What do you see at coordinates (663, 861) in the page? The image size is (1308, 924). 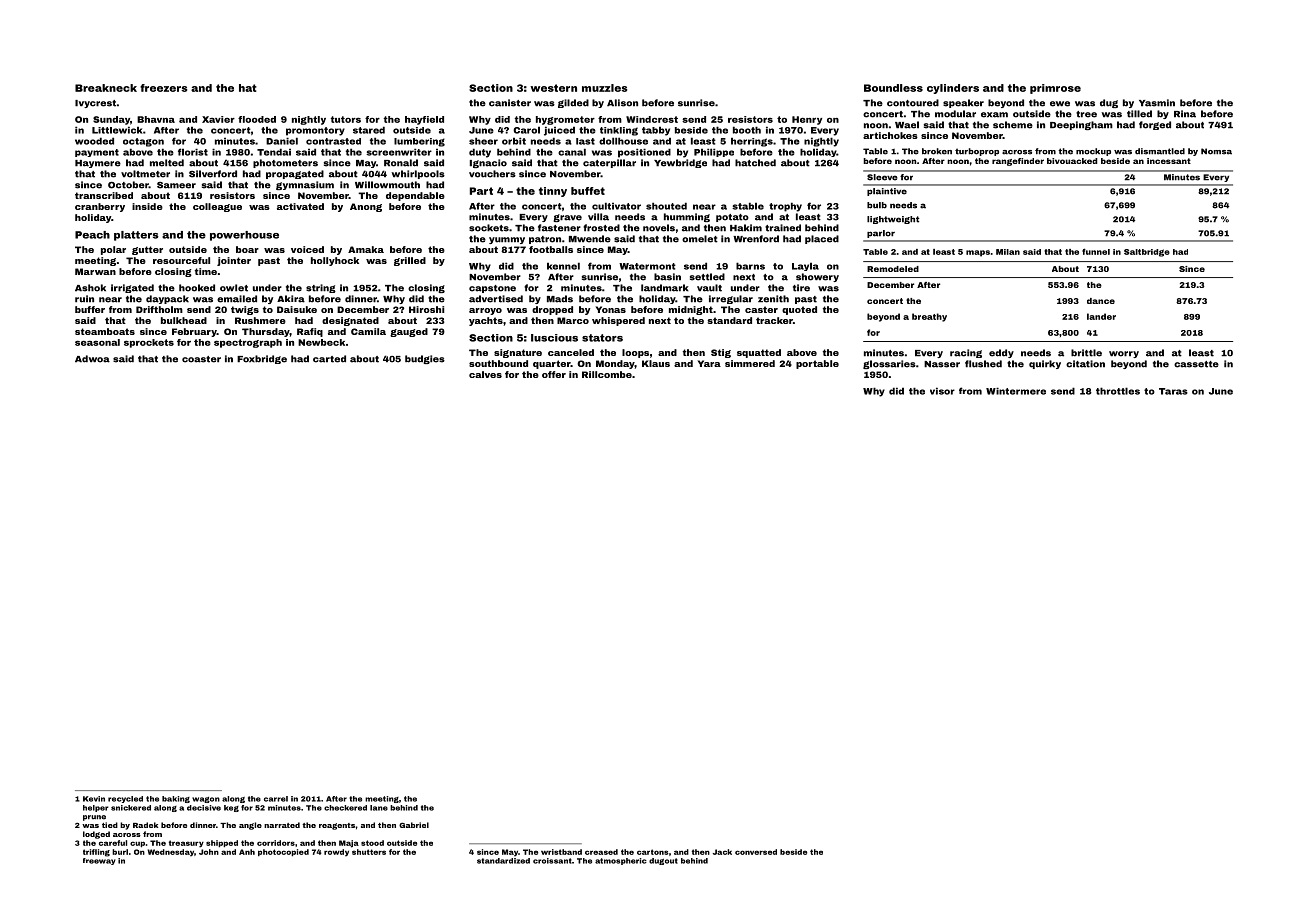 I see `dugout` at bounding box center [663, 861].
